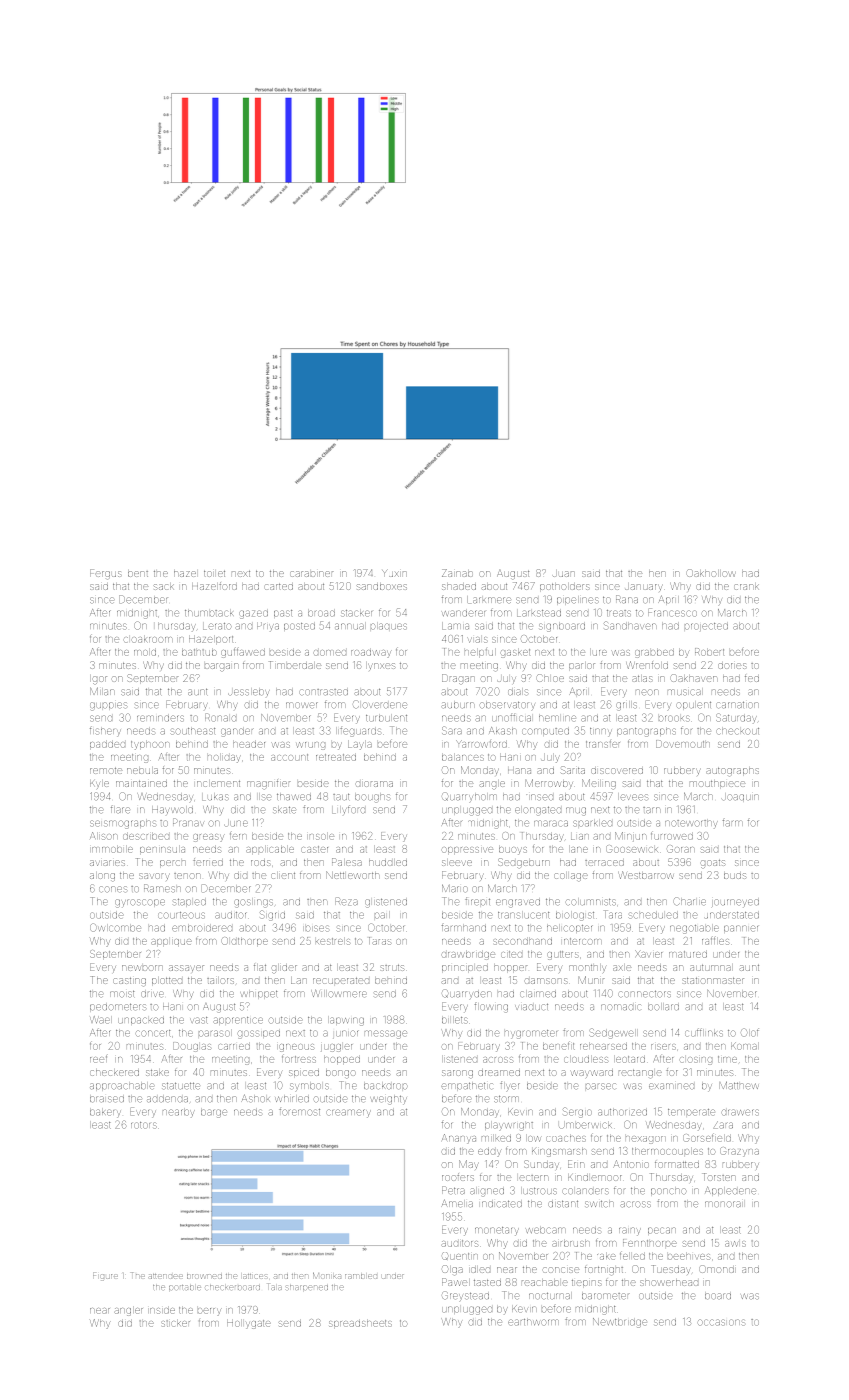 The width and height of the screenshot is (849, 1400). Describe the element at coordinates (249, 1324) in the screenshot. I see `Hollygate` at that location.
